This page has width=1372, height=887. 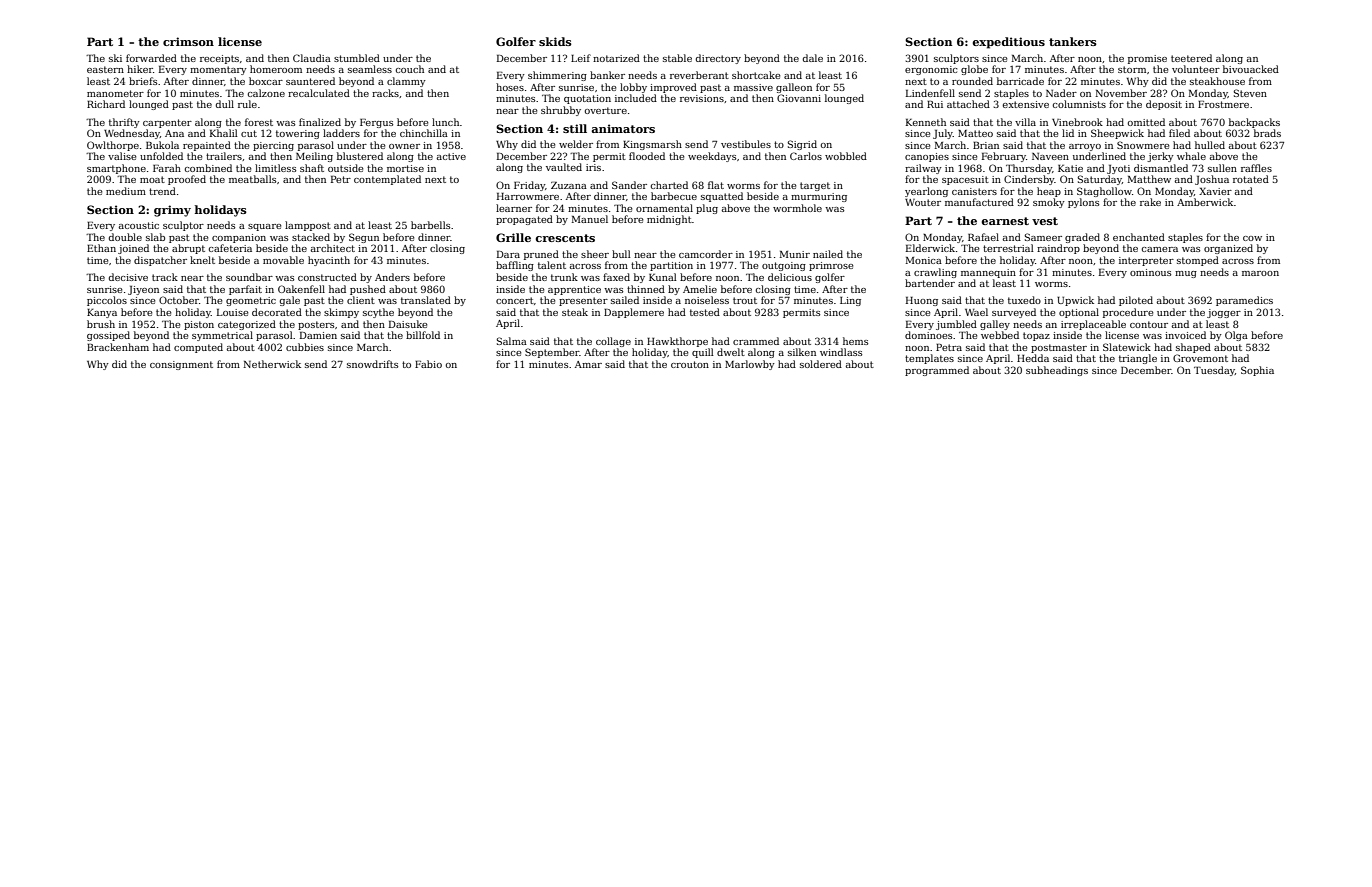 I want to click on tankers, so click(x=1073, y=41).
